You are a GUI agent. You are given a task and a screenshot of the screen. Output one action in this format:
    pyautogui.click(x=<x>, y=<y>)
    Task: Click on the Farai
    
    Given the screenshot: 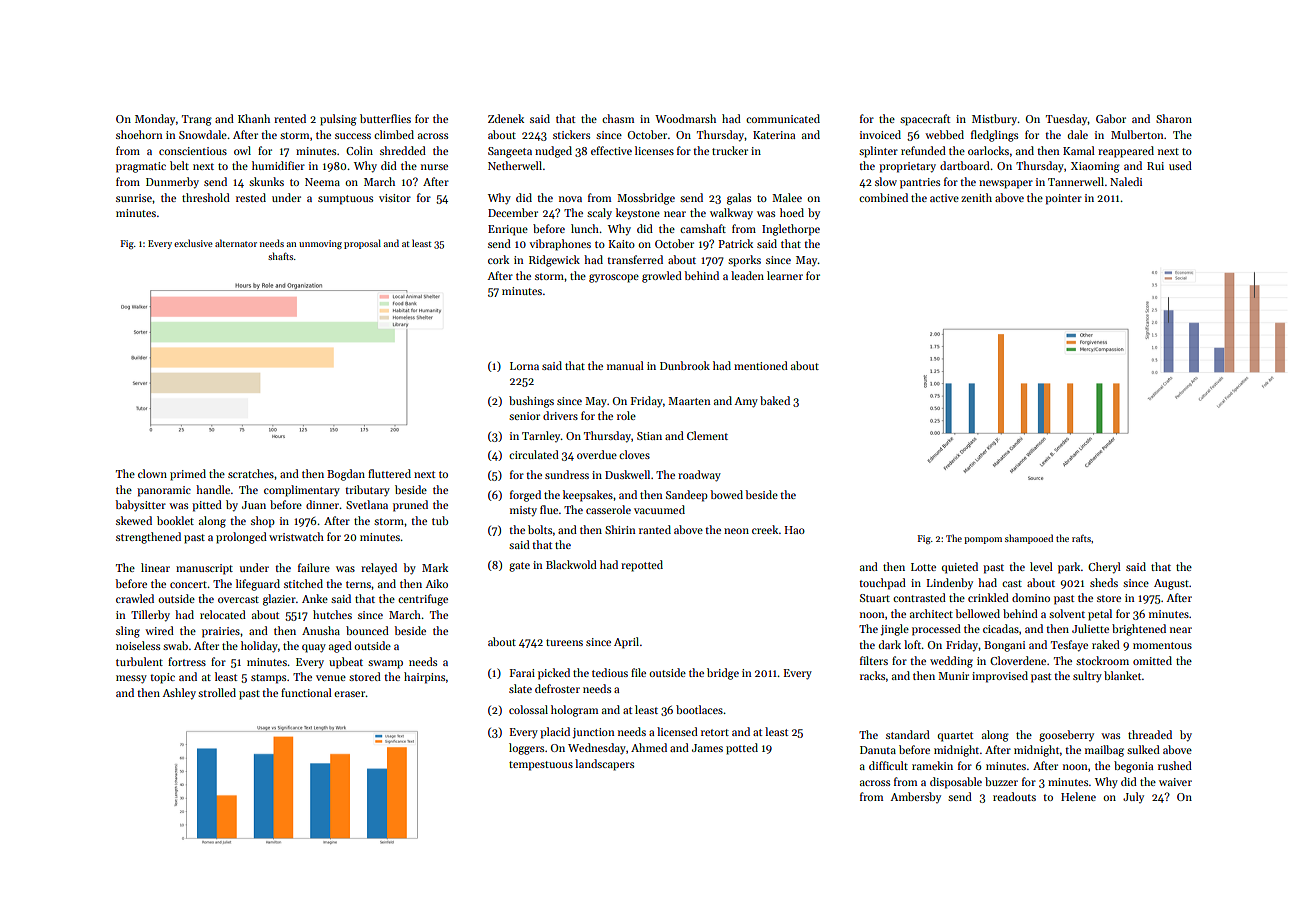 What is the action you would take?
    pyautogui.click(x=522, y=673)
